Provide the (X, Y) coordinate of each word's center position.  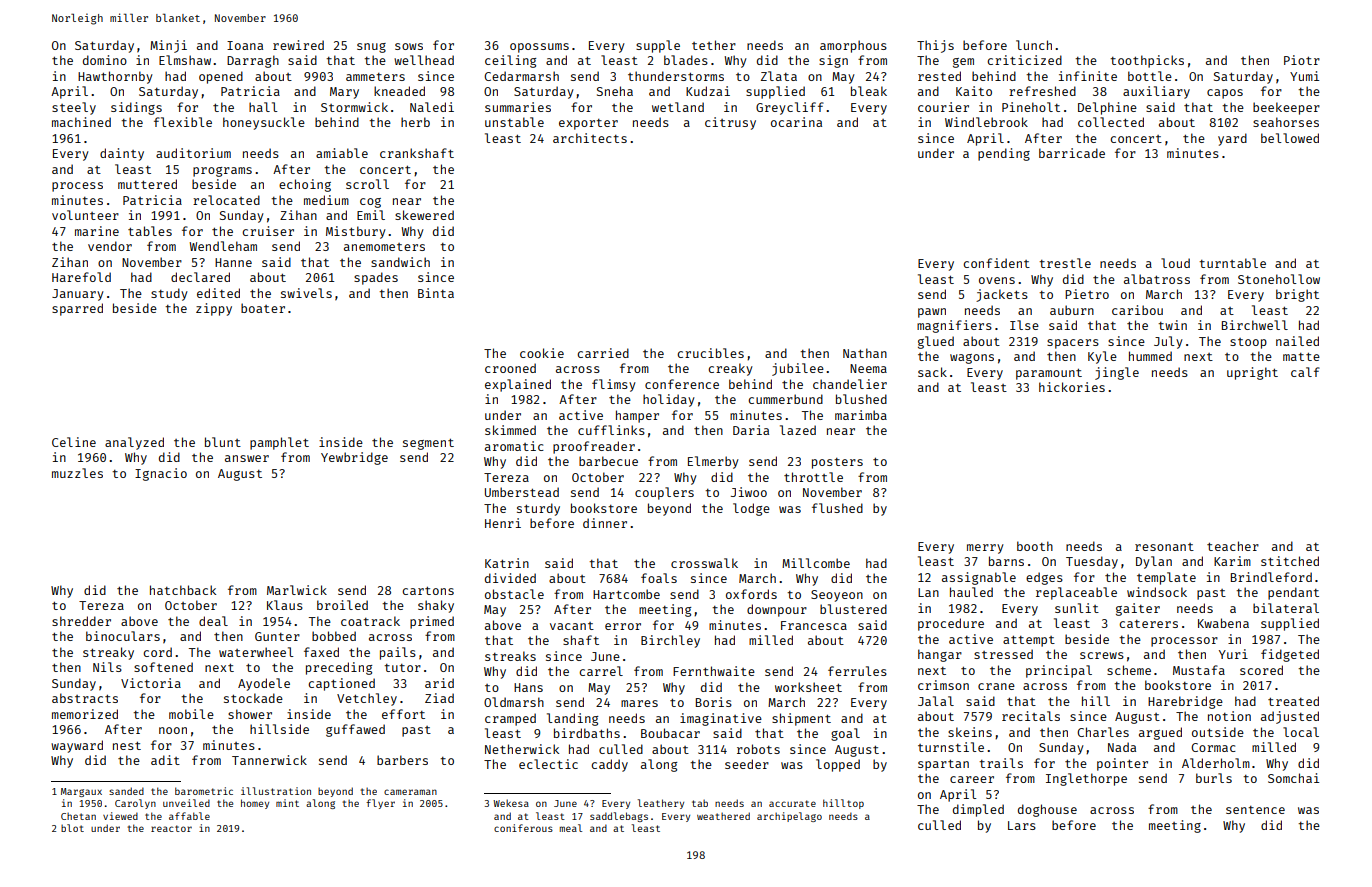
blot (72, 828)
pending (1004, 154)
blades (686, 60)
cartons (428, 591)
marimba (861, 415)
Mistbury (356, 232)
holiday (669, 400)
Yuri (1233, 654)
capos (1225, 94)
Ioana (245, 45)
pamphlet (279, 443)
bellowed (1290, 138)
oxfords (751, 594)
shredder (81, 621)
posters (837, 463)
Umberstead (522, 492)
